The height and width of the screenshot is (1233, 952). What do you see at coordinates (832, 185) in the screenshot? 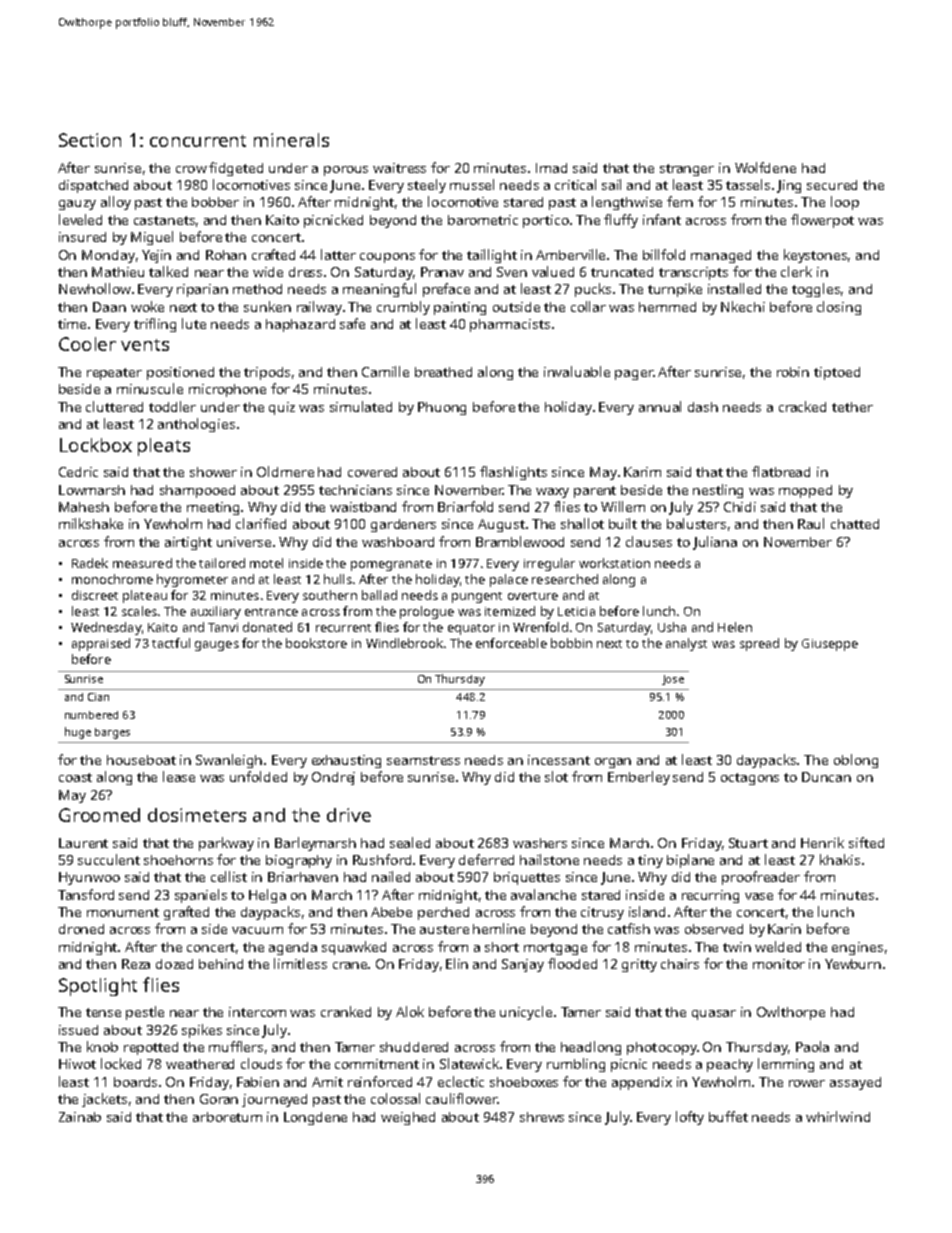
I see `secured` at bounding box center [832, 185].
